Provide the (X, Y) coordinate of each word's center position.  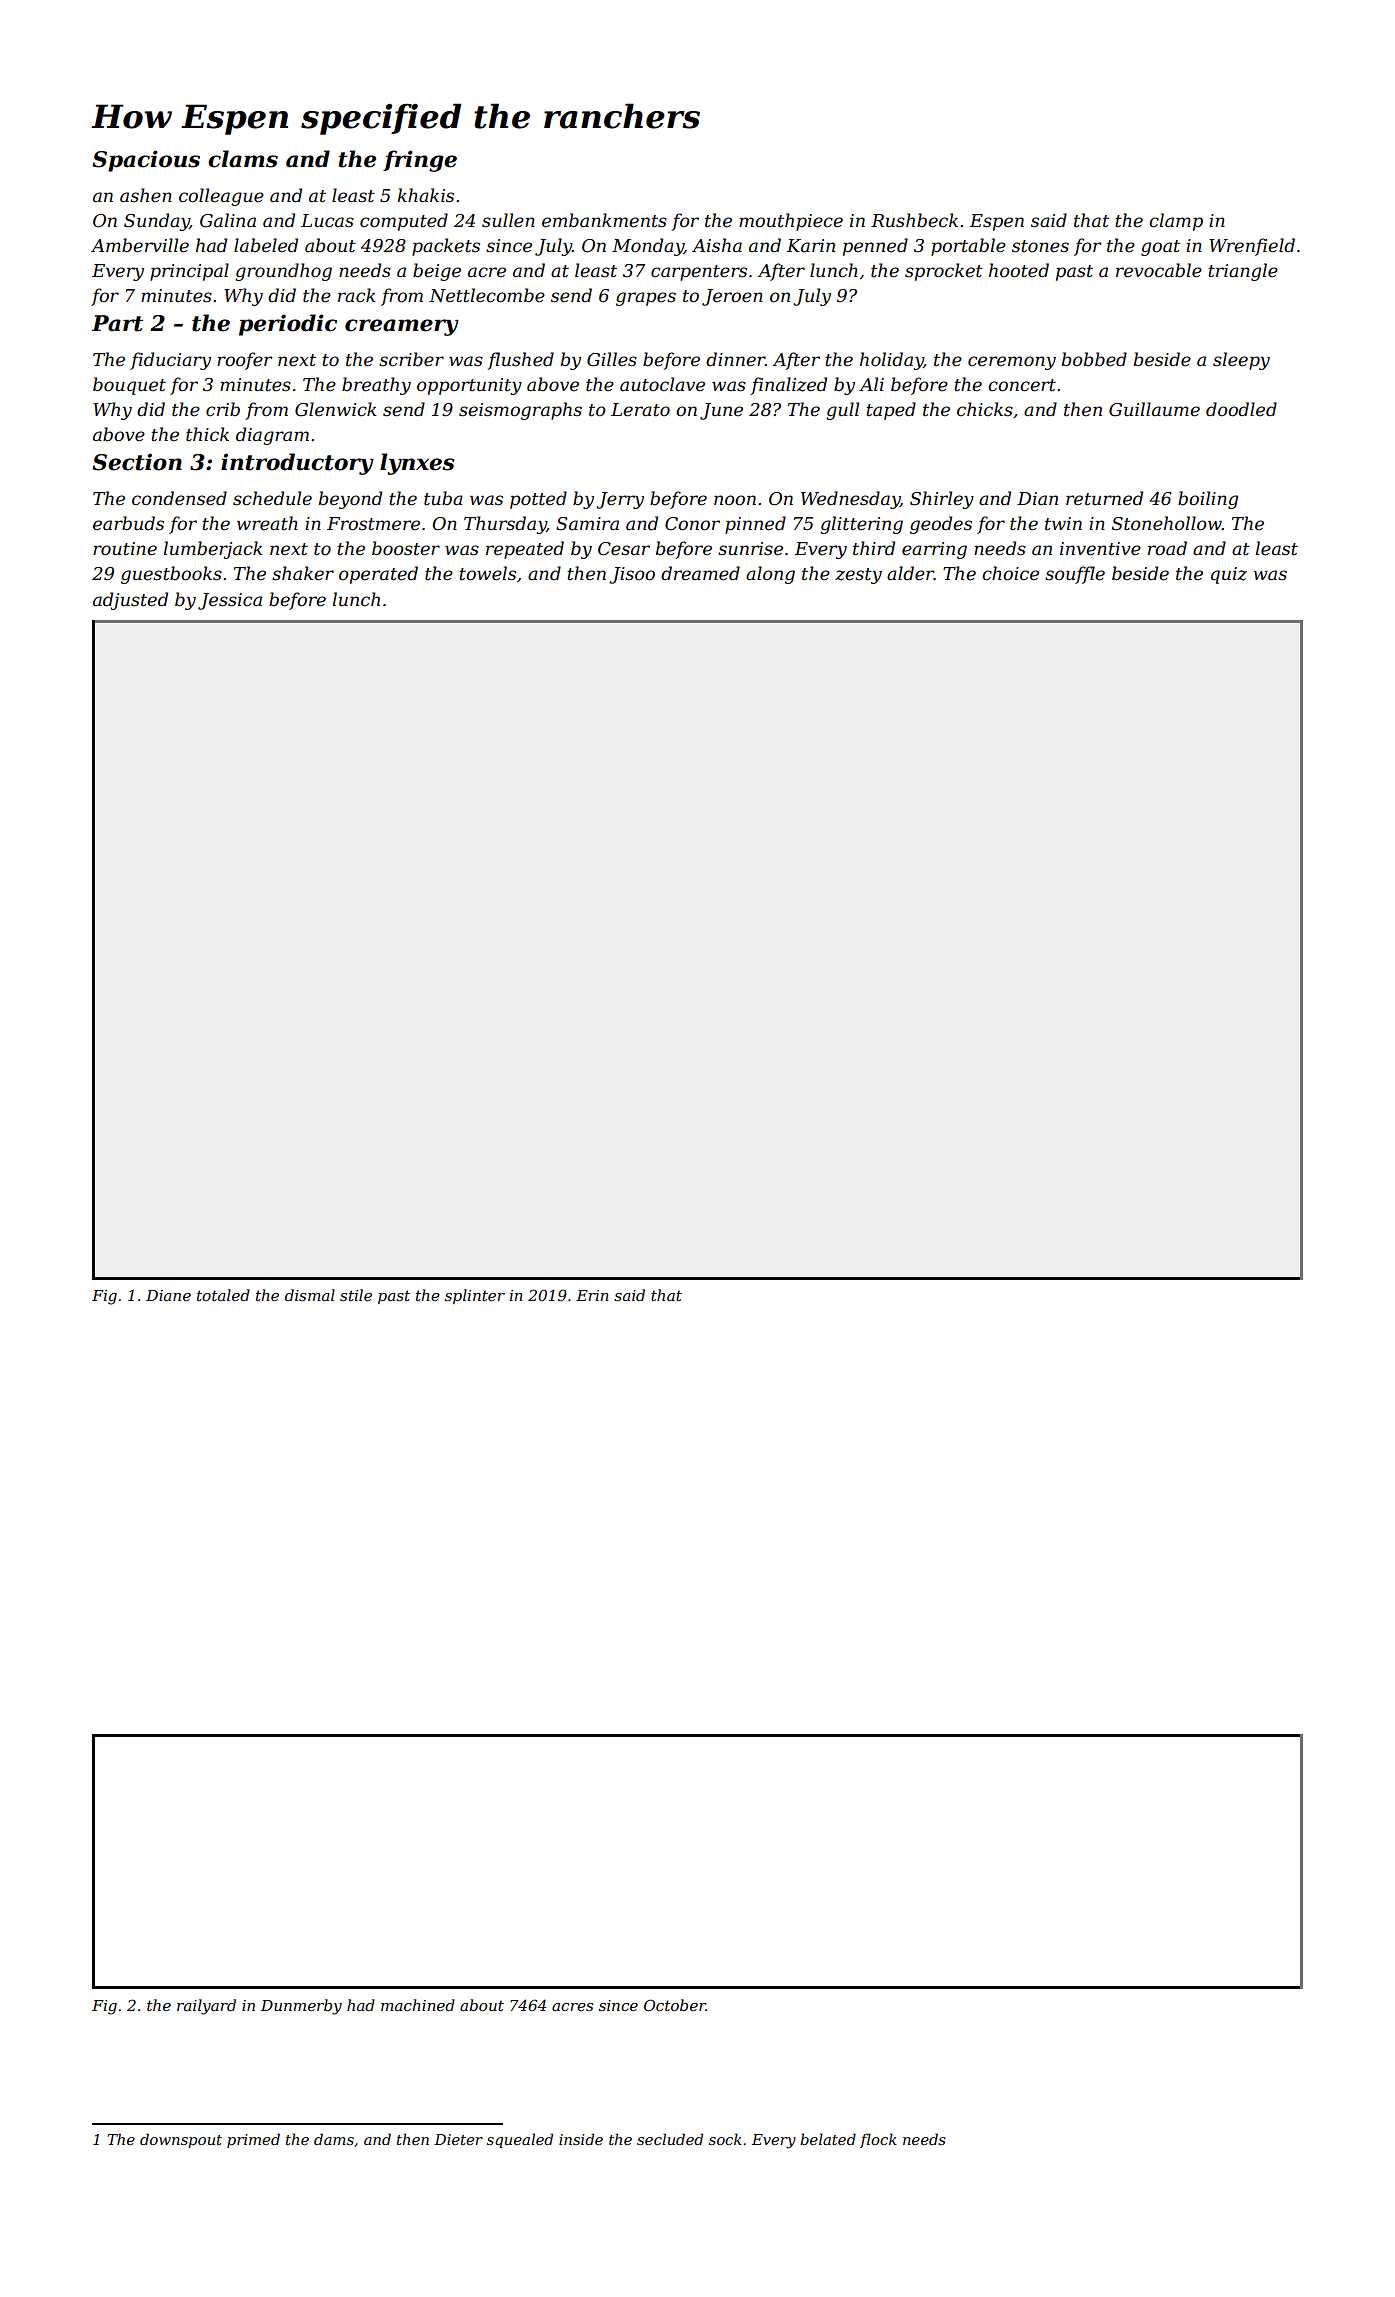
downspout (181, 2140)
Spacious (146, 161)
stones (1040, 246)
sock (725, 2139)
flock (878, 2140)
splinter (475, 1296)
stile (356, 1295)
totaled (223, 1295)
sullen (508, 220)
